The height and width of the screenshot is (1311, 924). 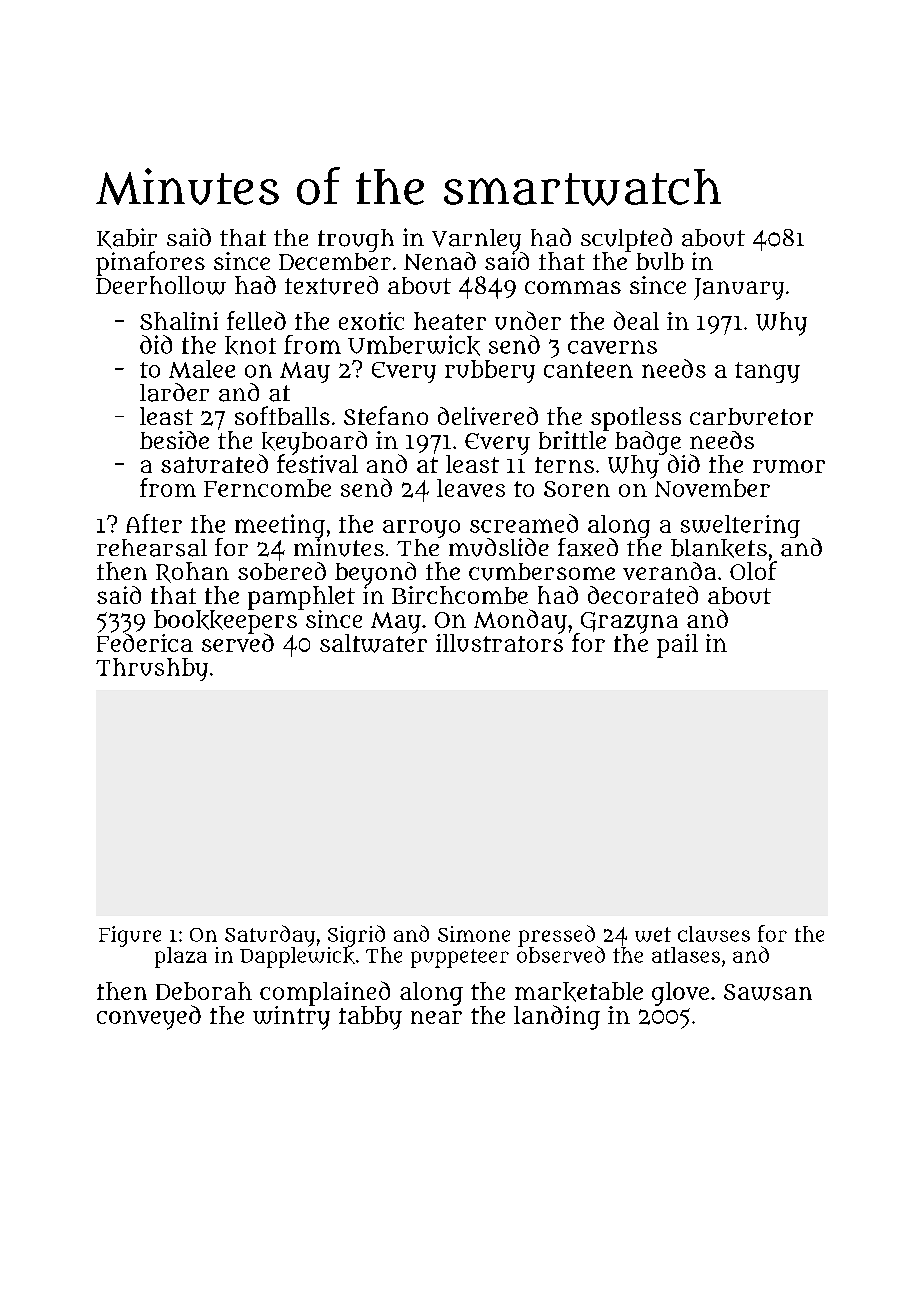 I want to click on illustrators, so click(x=499, y=643).
